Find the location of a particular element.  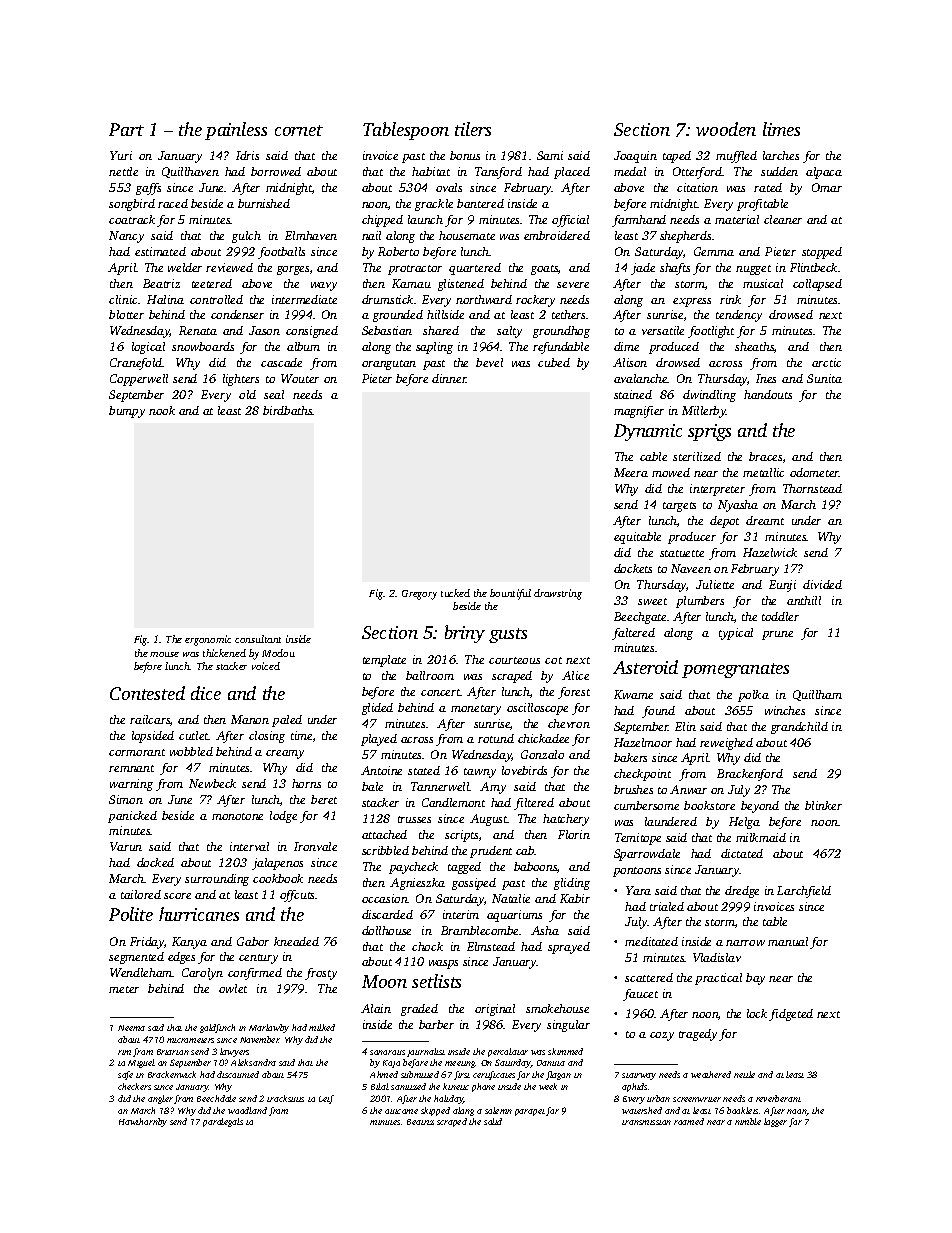

Moon is located at coordinates (384, 981).
